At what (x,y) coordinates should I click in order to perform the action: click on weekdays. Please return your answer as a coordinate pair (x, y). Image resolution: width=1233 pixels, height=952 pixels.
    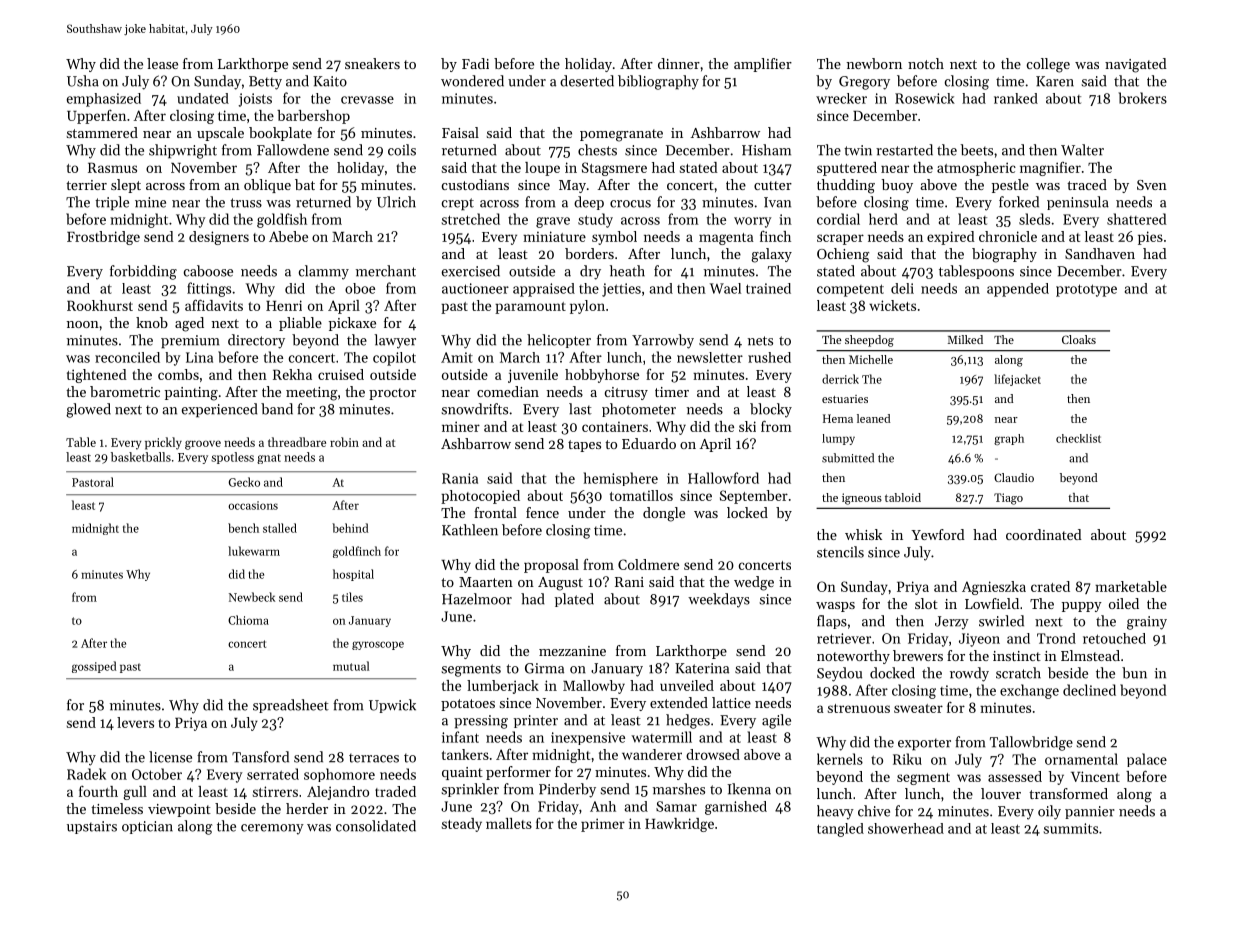
    Looking at the image, I should click on (719, 600).
